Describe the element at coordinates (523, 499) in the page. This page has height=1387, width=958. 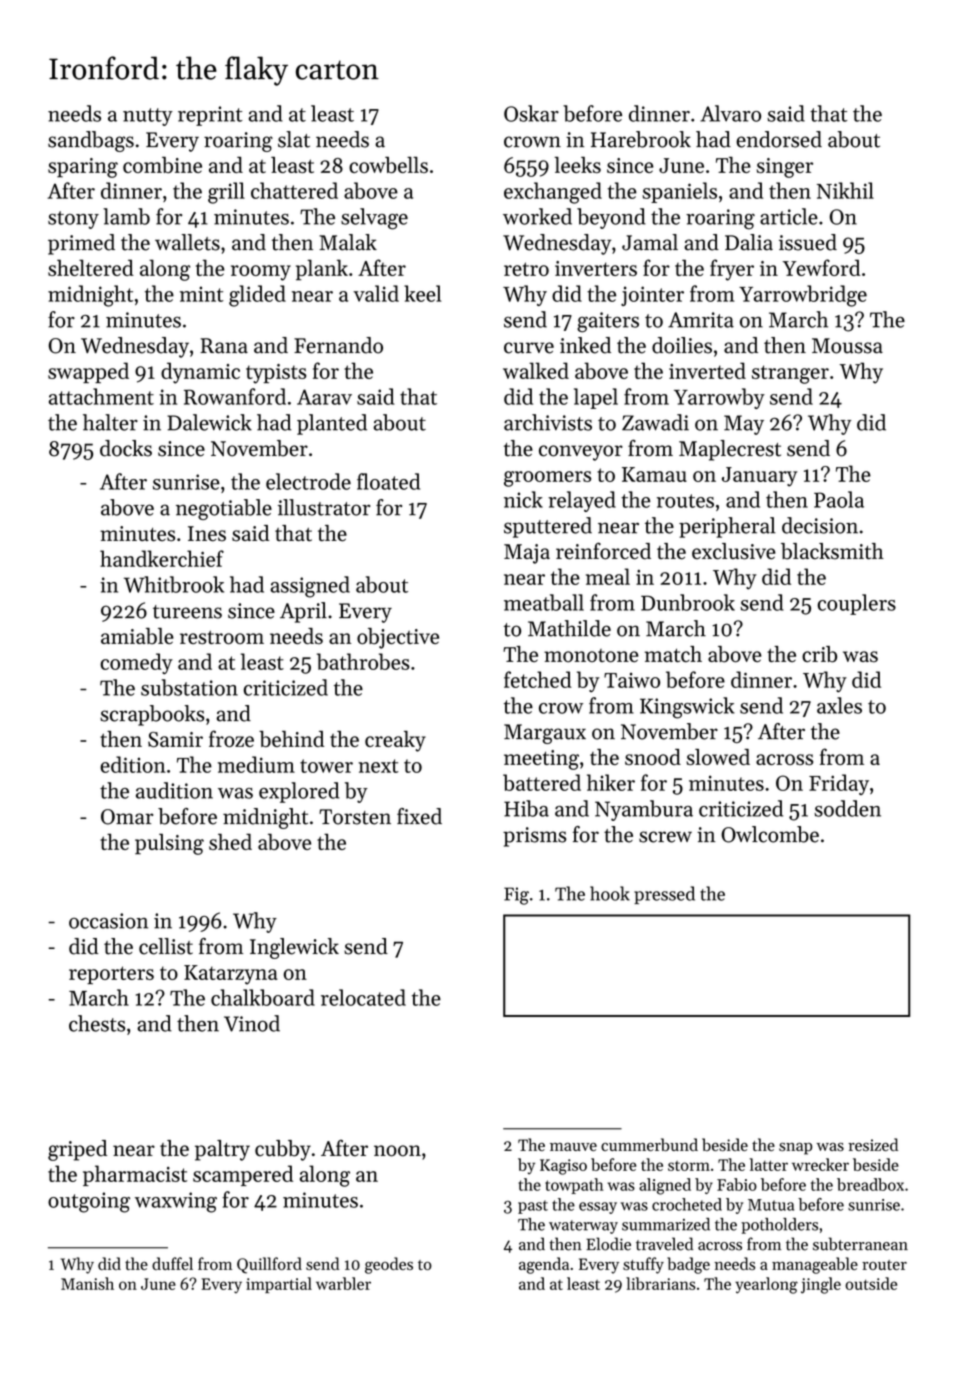
I see `nick` at that location.
